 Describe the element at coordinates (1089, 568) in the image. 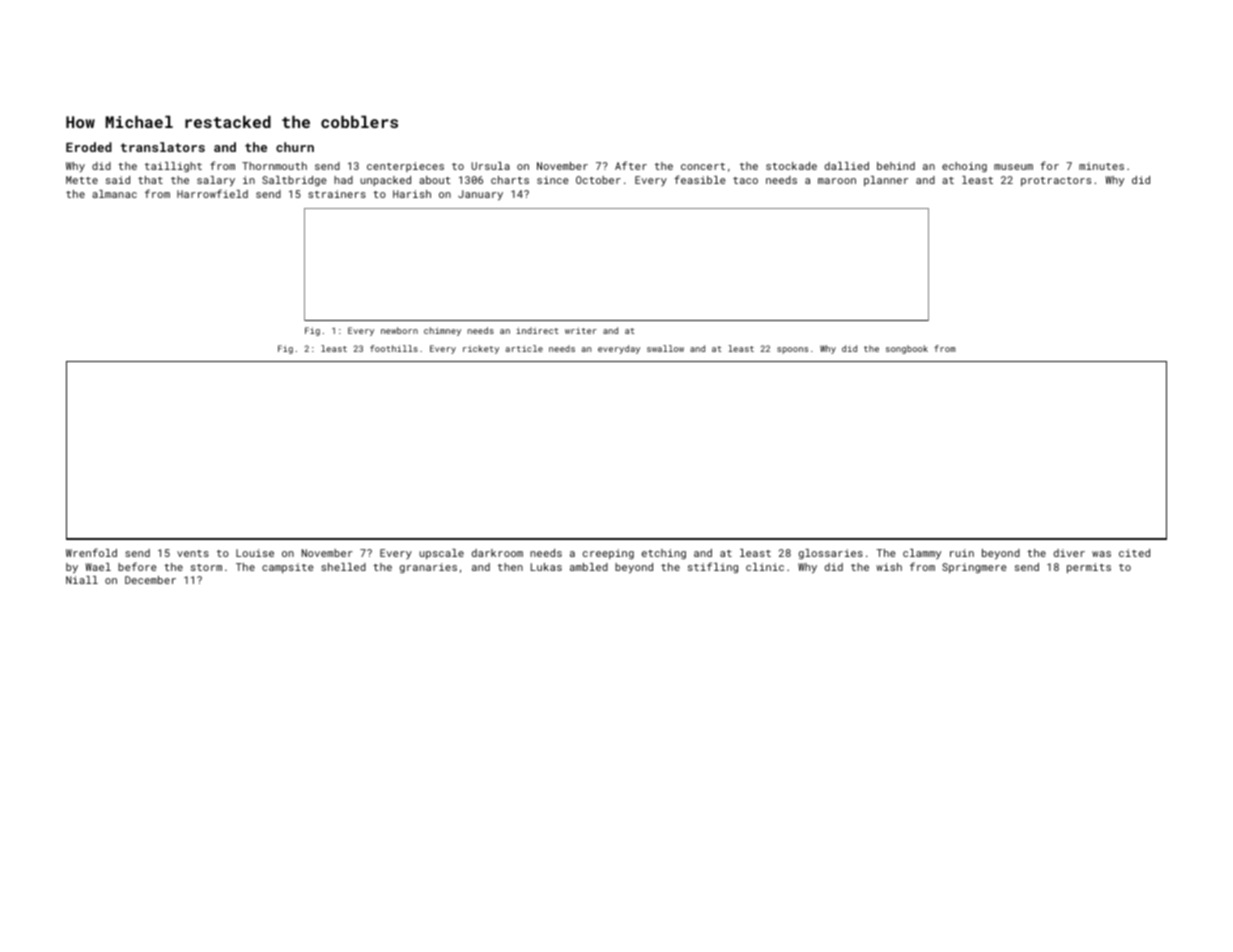

I see `permits` at that location.
